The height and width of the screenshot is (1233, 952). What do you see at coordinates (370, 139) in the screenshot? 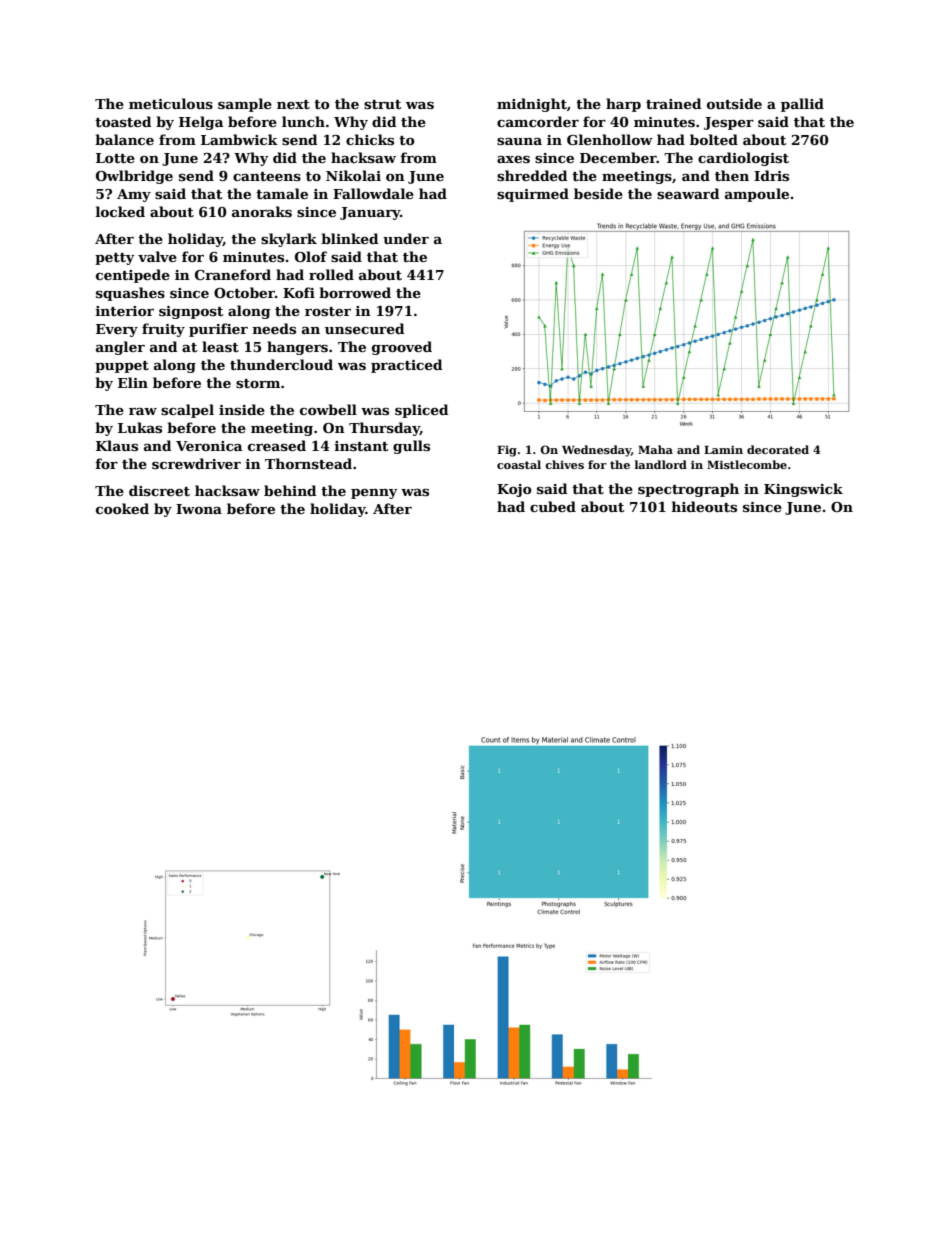
I see `chicks` at bounding box center [370, 139].
